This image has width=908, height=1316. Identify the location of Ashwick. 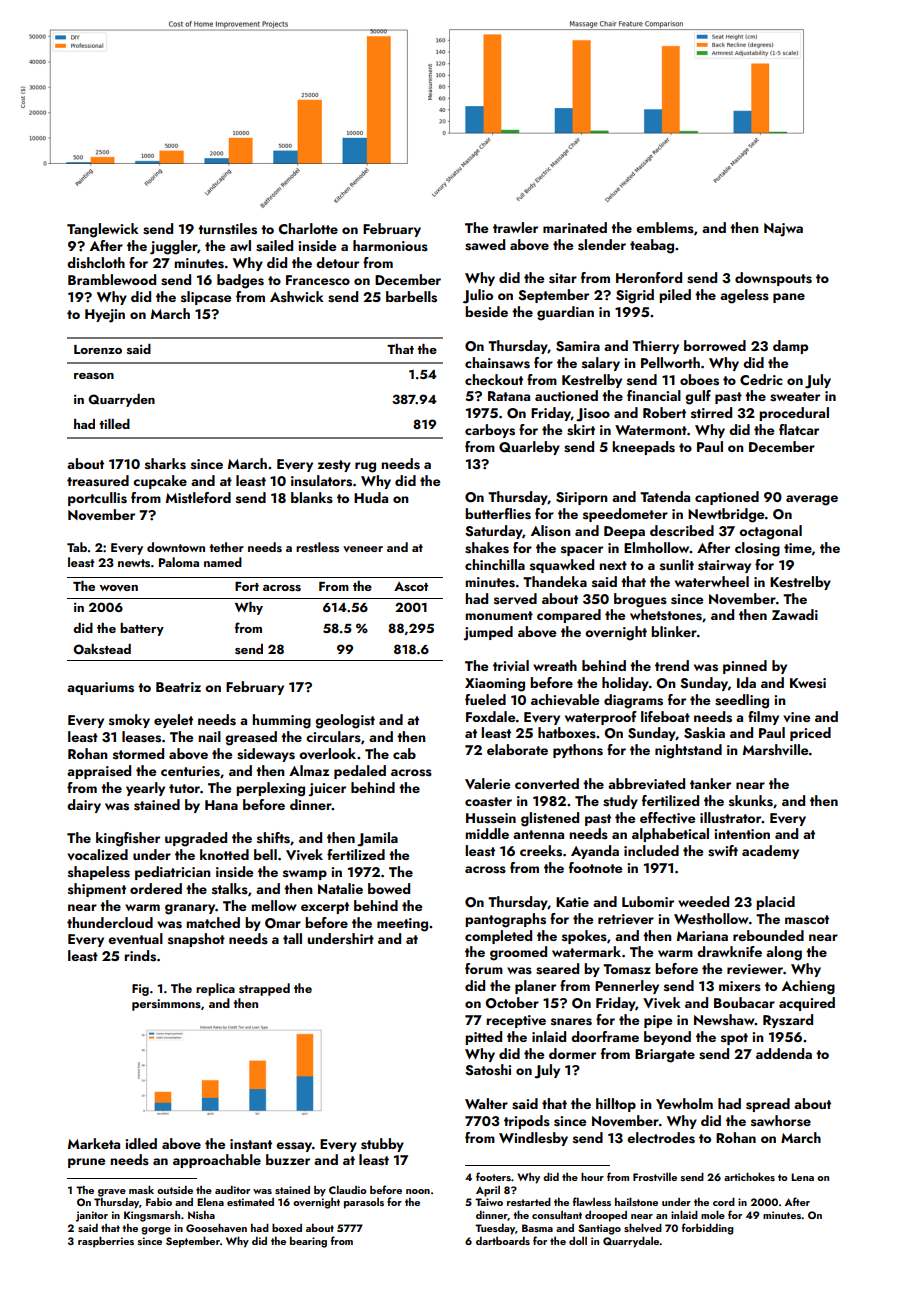
(297, 297).
